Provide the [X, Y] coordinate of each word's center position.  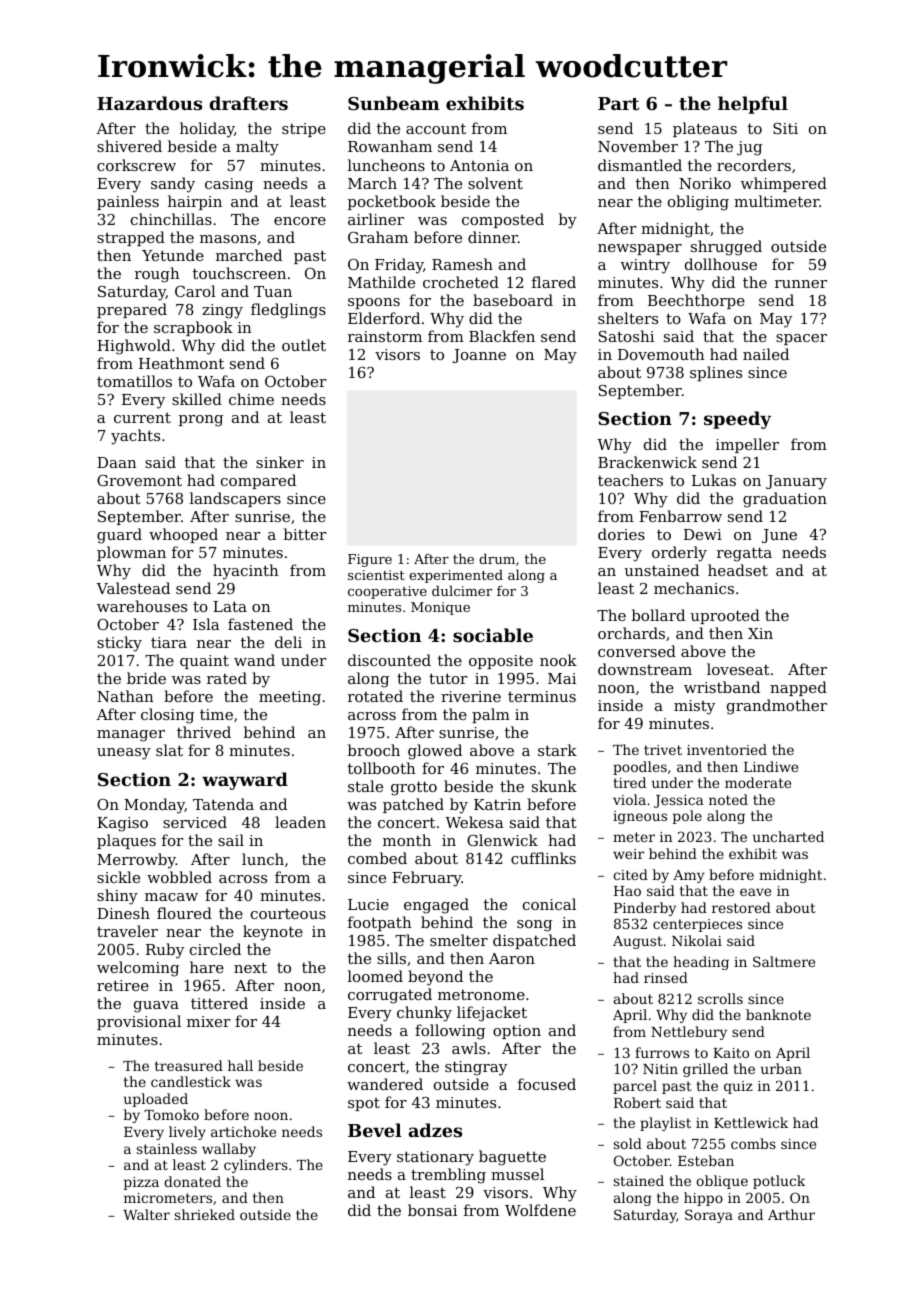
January [796, 482]
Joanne [479, 356]
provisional [139, 1022]
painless [128, 202]
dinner [493, 237]
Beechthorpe [696, 301]
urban [781, 1068]
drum [497, 558]
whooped [183, 535]
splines [716, 373]
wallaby [229, 1150]
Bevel [375, 1130]
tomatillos [134, 381]
